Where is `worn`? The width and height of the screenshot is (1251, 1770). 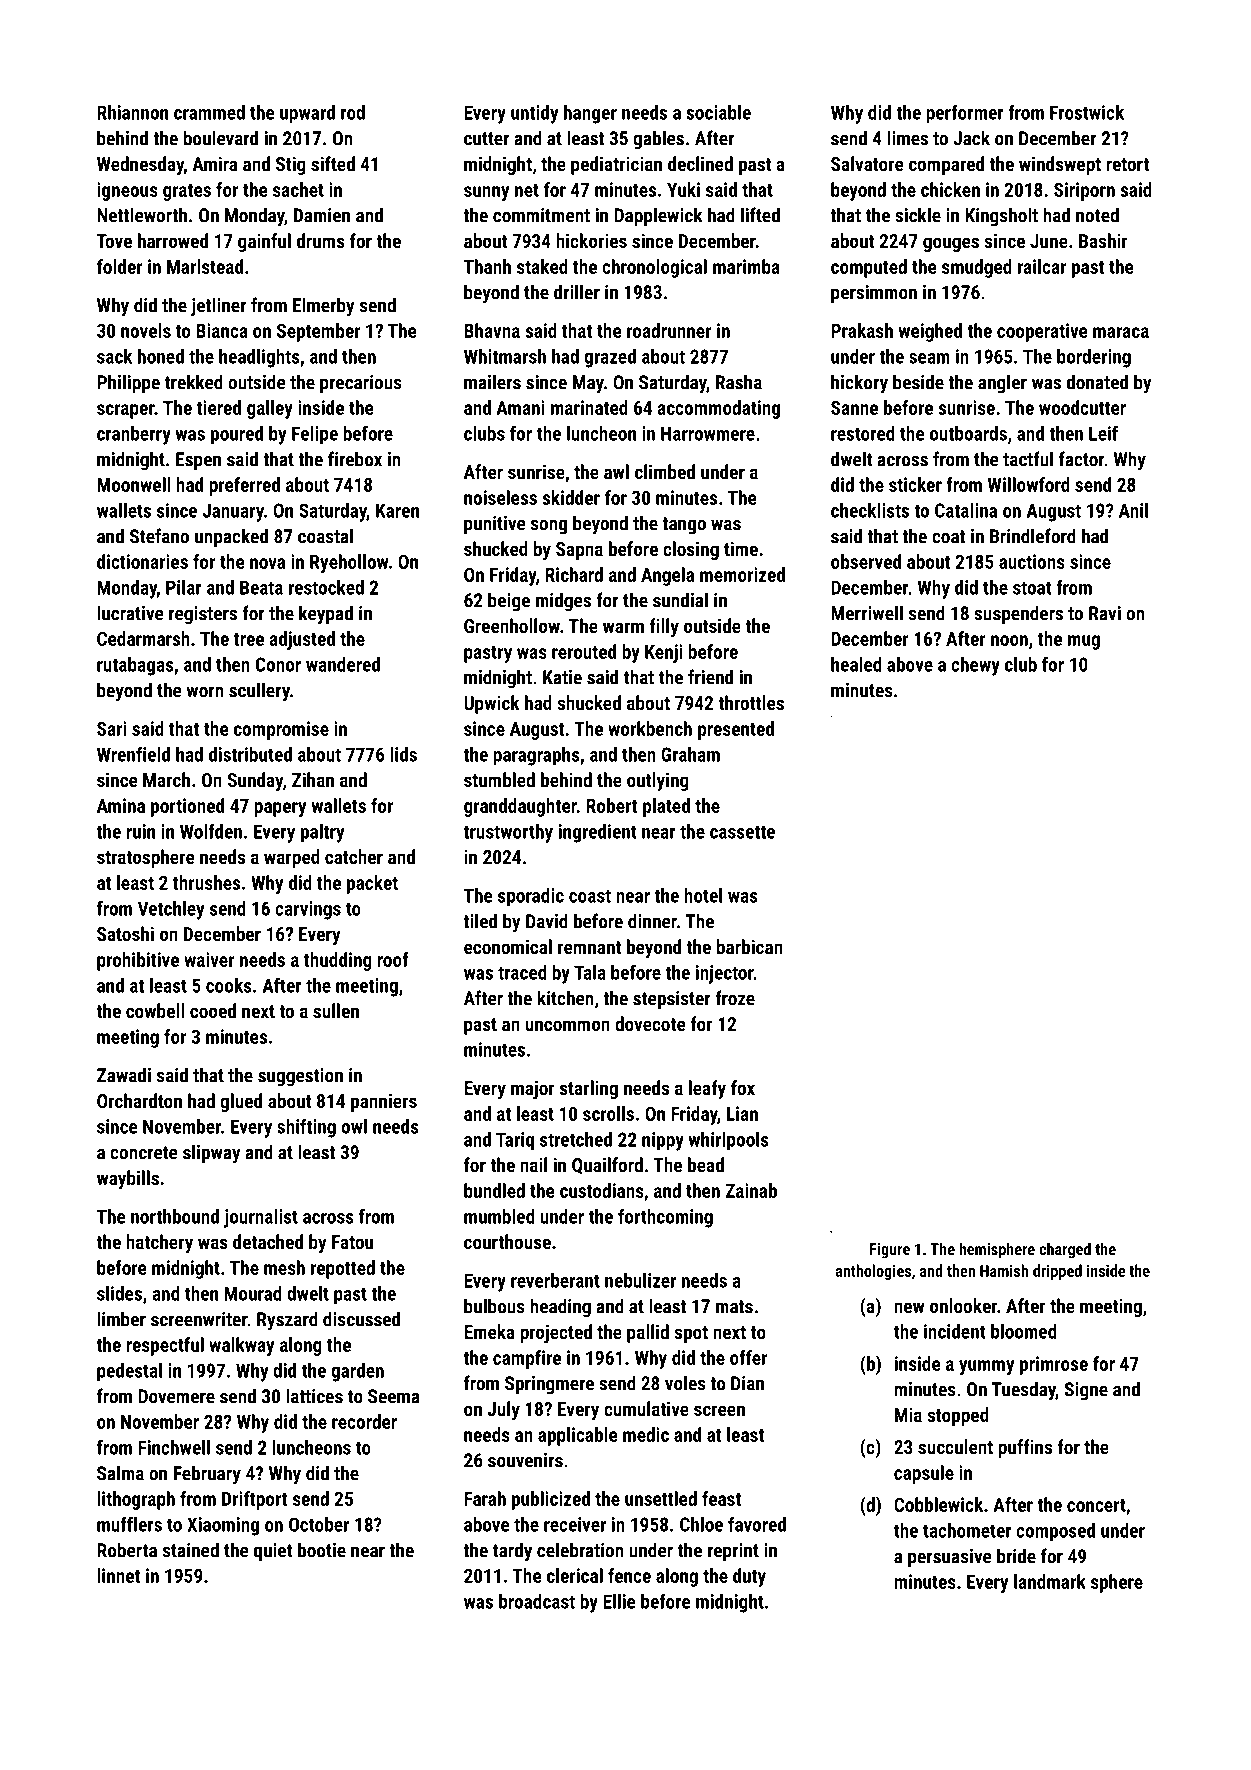 worn is located at coordinates (205, 692).
